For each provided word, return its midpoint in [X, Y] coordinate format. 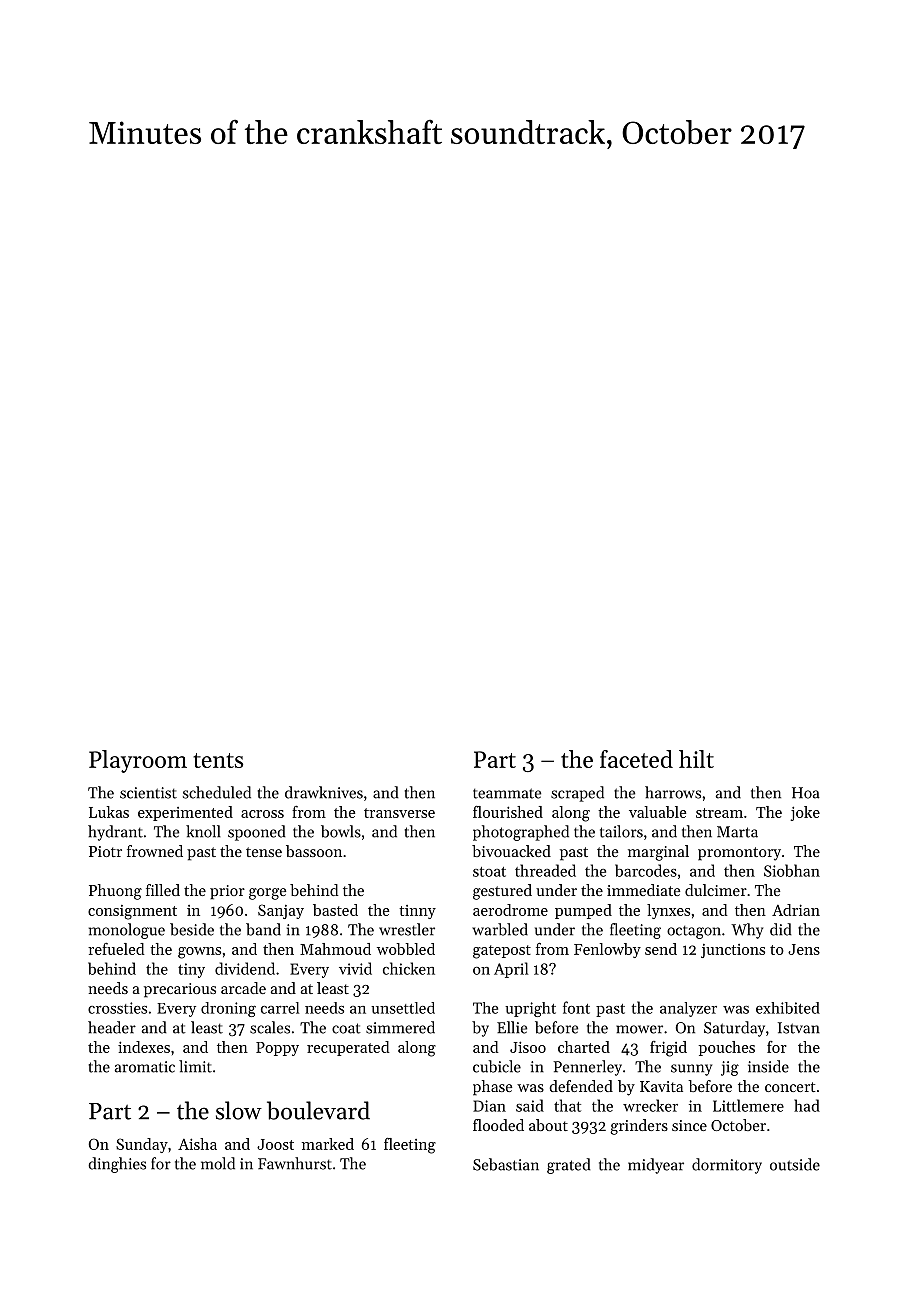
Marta [737, 832]
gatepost [502, 952]
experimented [185, 813]
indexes [144, 1047]
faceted [636, 759]
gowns [199, 953]
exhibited [788, 1008]
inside [768, 1066]
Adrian [796, 910]
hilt [696, 759]
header [112, 1027]
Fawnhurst [295, 1163]
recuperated [348, 1048]
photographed [521, 833]
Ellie [512, 1027]
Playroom [138, 761]
